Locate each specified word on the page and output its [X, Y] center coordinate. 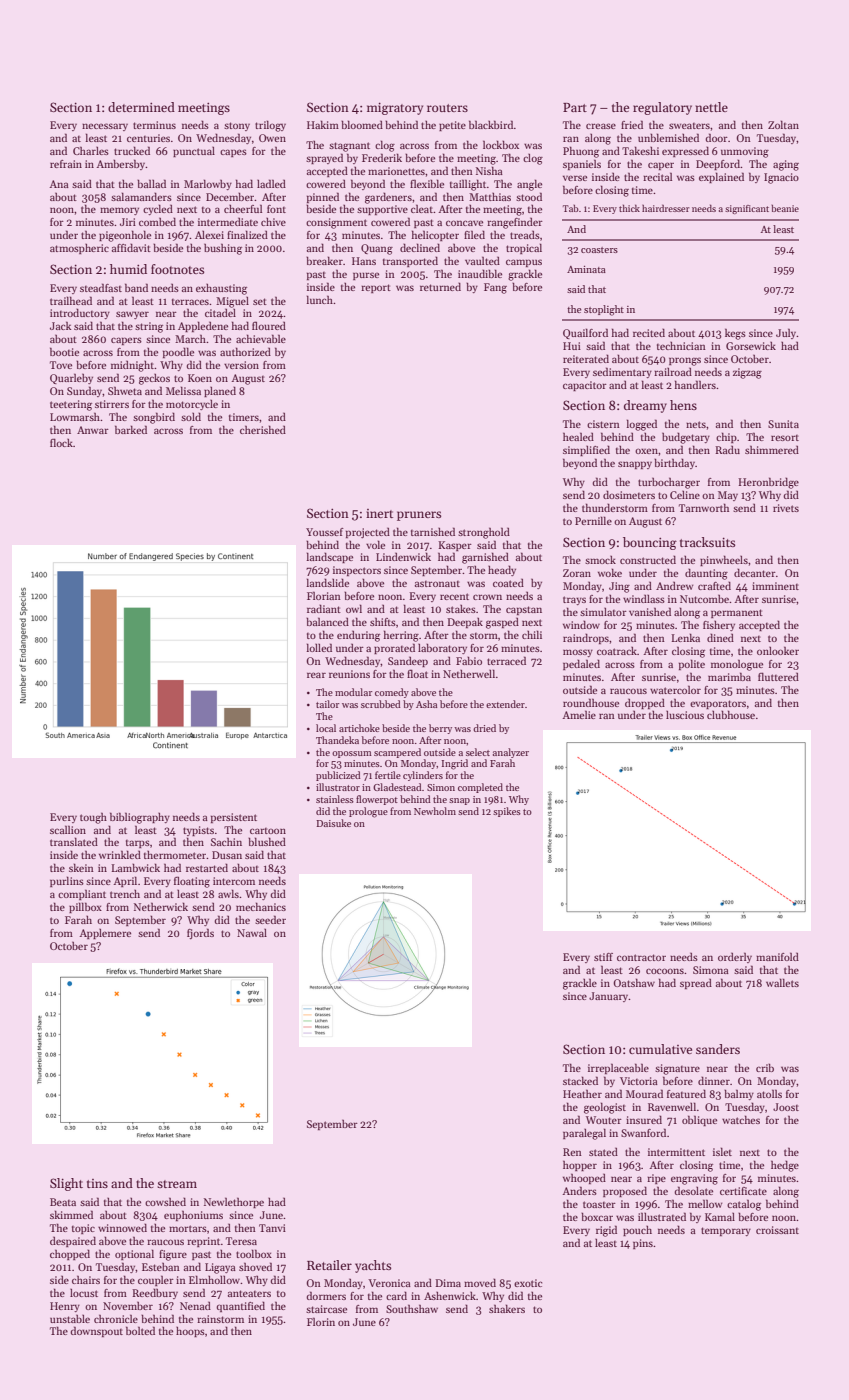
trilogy [270, 126]
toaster [599, 1204]
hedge [785, 1166]
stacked [580, 1080]
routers [447, 108]
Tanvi [272, 1228]
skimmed [71, 1214]
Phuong [581, 152]
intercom [234, 881]
